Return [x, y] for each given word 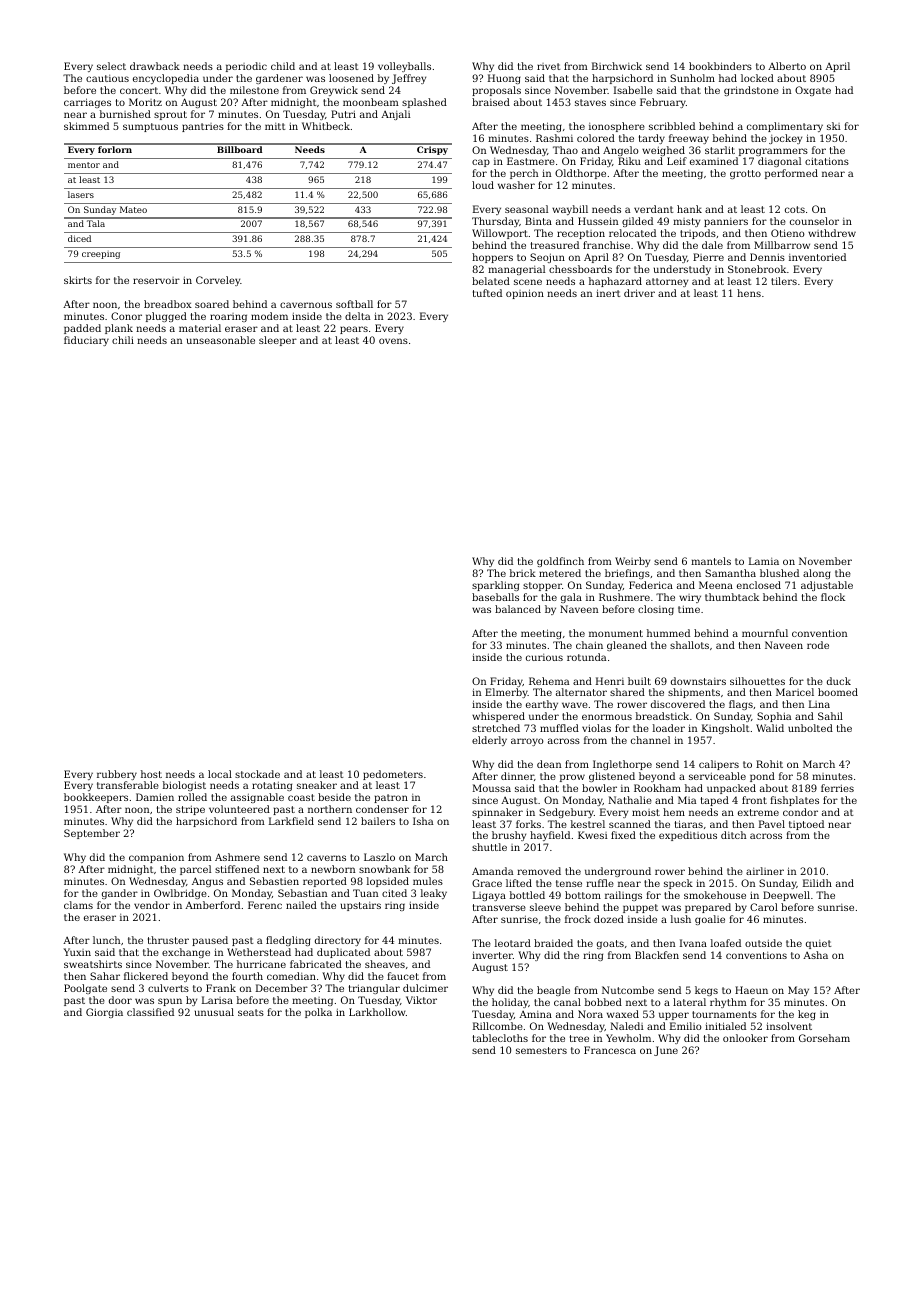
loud [483, 185]
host [151, 774]
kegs [706, 991]
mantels [711, 561]
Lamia [764, 561]
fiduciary [86, 341]
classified [150, 1012]
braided [553, 943]
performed [791, 174]
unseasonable [221, 340]
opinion [525, 294]
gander [120, 894]
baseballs [495, 597]
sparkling [495, 586]
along [817, 574]
